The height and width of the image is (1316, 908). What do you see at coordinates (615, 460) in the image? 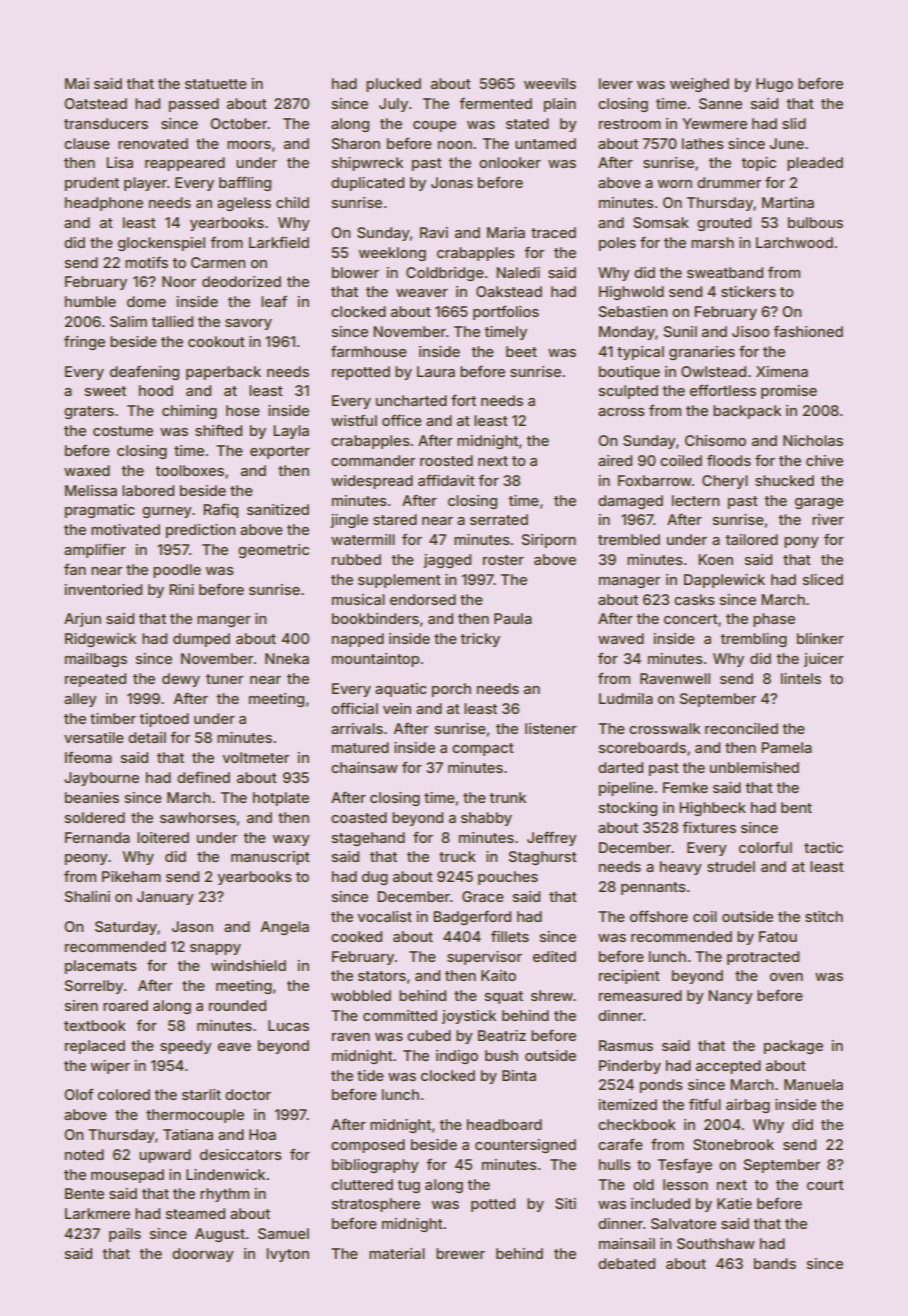
I see `aired` at bounding box center [615, 460].
